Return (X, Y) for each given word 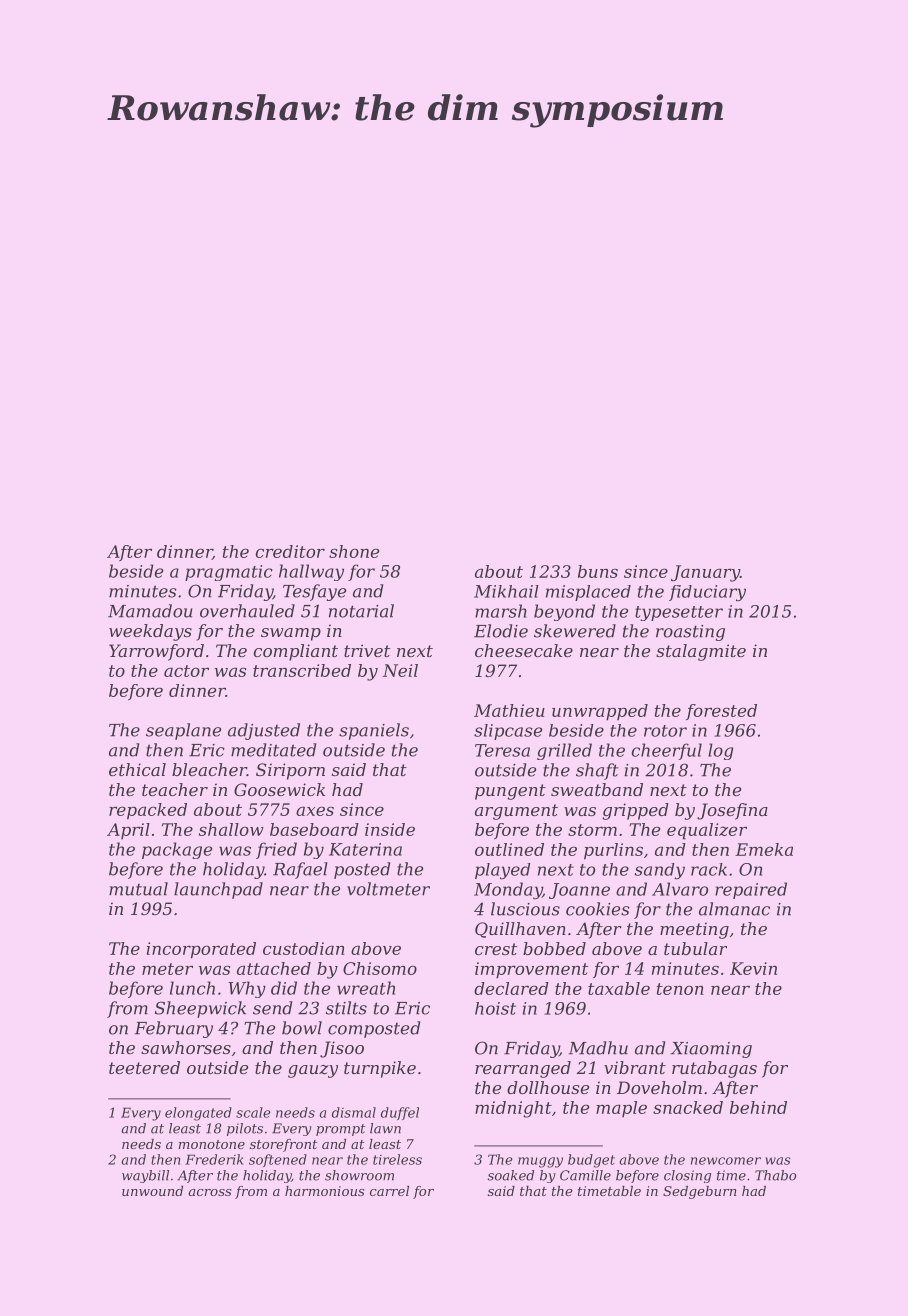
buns (598, 571)
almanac (734, 909)
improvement (531, 970)
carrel (389, 1191)
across (210, 1192)
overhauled (247, 611)
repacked (148, 811)
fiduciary (707, 593)
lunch (192, 988)
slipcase (508, 732)
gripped (635, 811)
